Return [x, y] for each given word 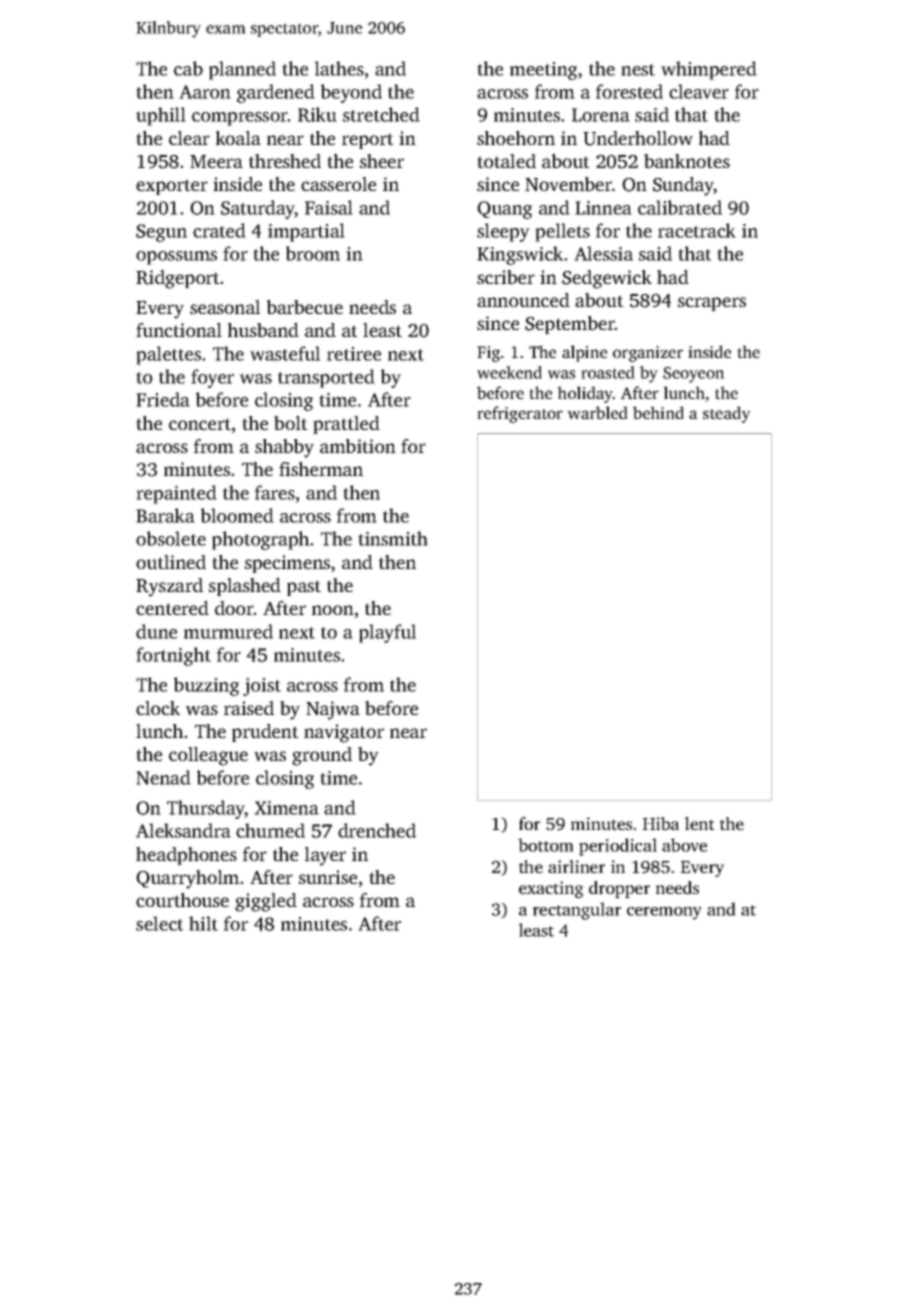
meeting [543, 71]
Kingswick [520, 255]
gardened [276, 93]
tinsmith [393, 538]
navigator [344, 733]
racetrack [697, 230]
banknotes [687, 161]
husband [263, 330]
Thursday [206, 809]
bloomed [237, 515]
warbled [597, 412]
